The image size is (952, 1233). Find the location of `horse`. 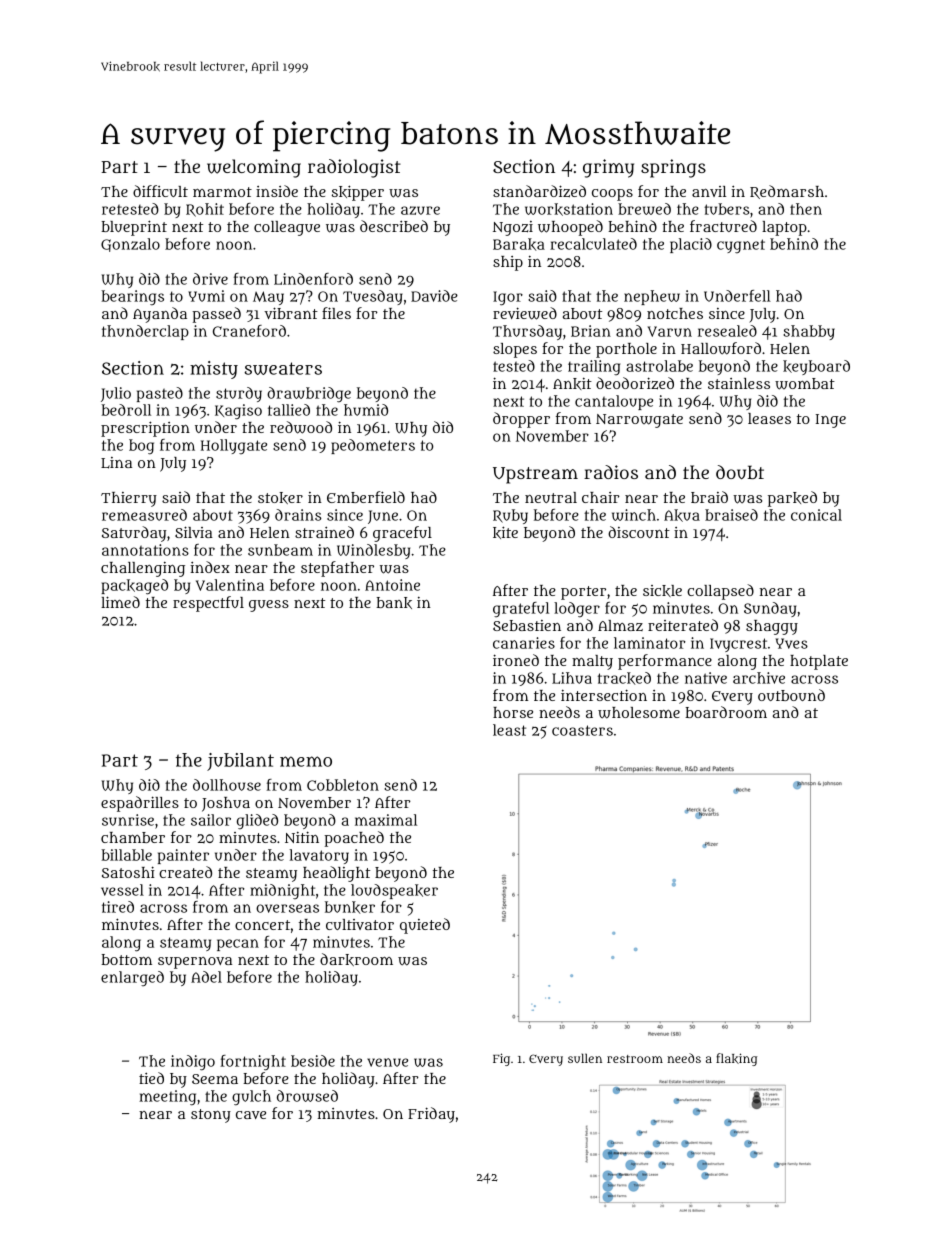

horse is located at coordinates (513, 712).
